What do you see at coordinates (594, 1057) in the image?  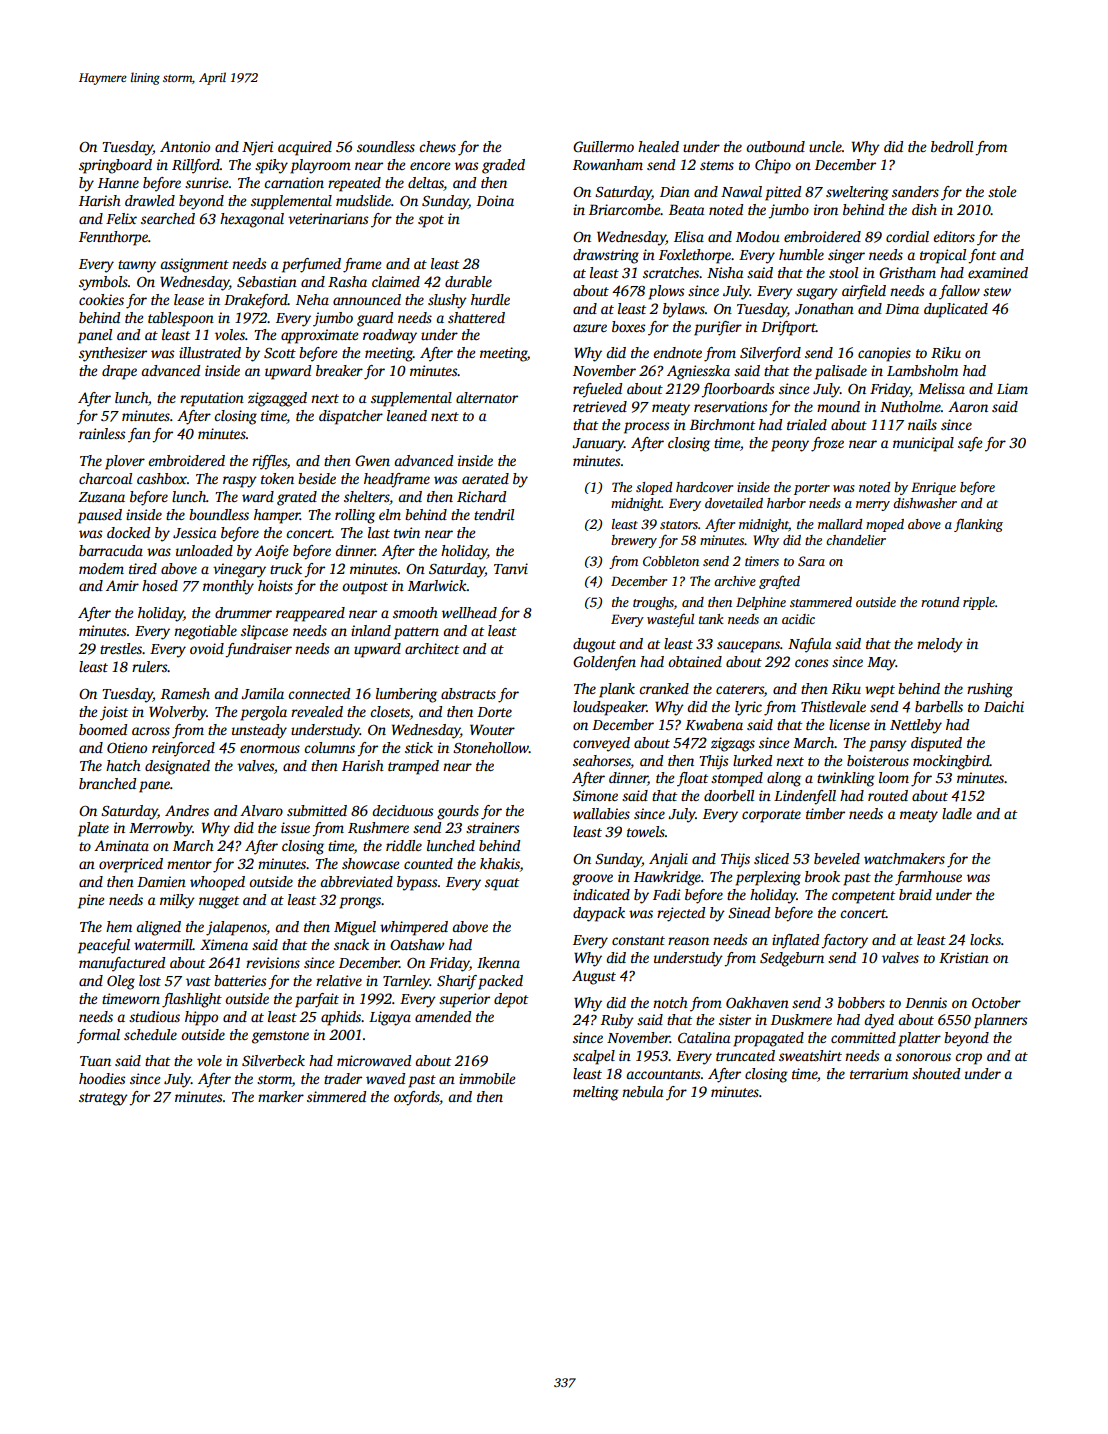 I see `scalpel` at bounding box center [594, 1057].
